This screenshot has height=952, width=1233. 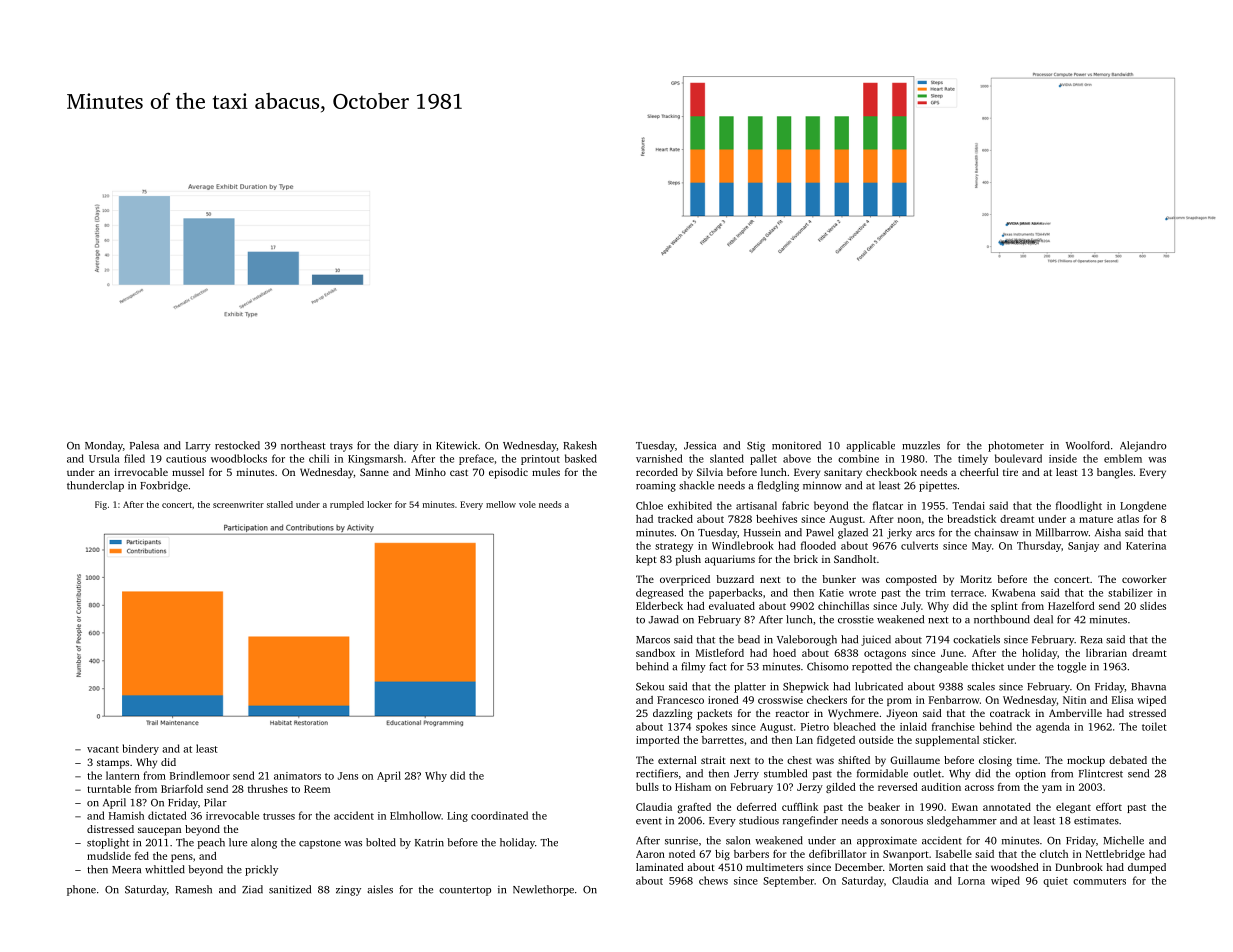 What do you see at coordinates (681, 840) in the screenshot?
I see `sunrise` at bounding box center [681, 840].
